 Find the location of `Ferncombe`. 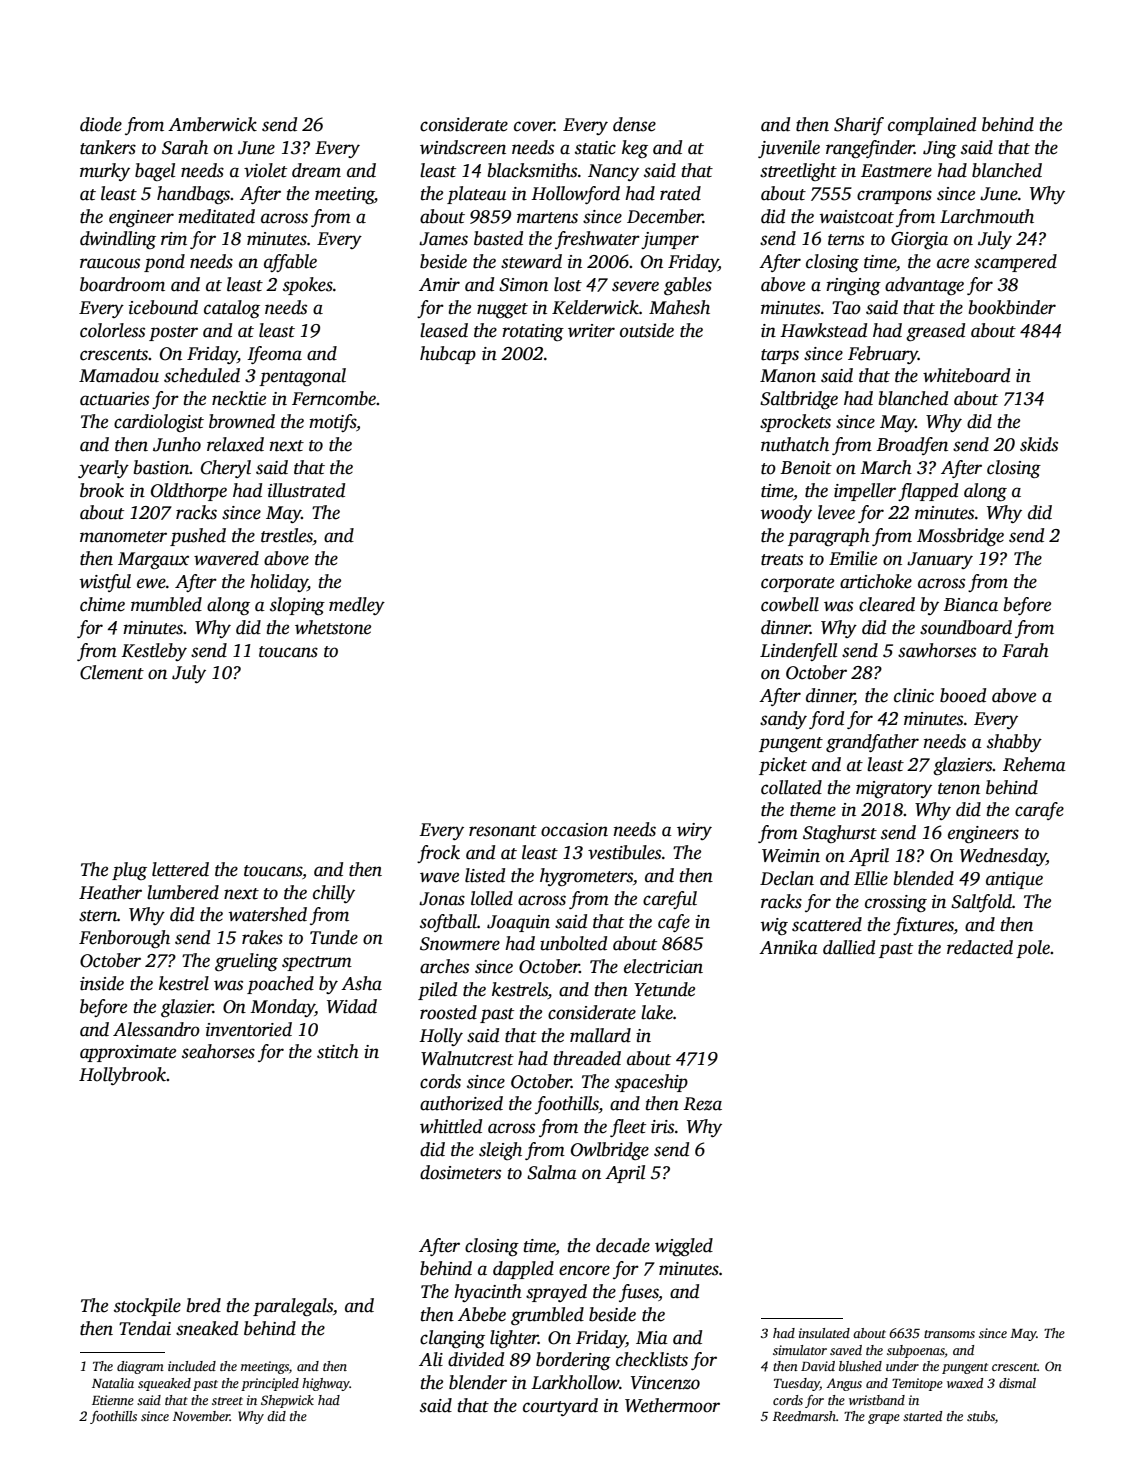

Ferncombe is located at coordinates (334, 398).
